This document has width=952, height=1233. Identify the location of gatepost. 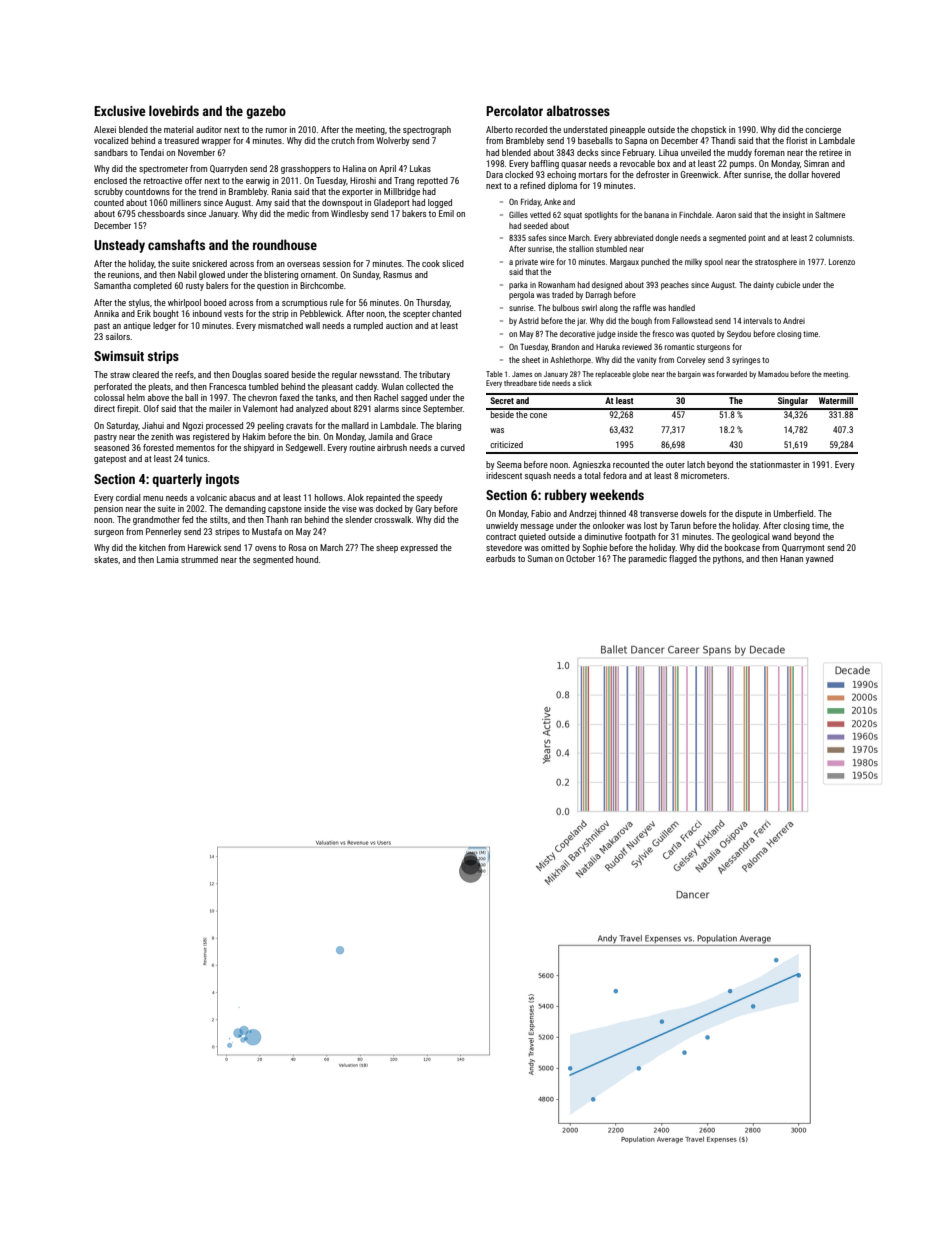
(110, 460).
